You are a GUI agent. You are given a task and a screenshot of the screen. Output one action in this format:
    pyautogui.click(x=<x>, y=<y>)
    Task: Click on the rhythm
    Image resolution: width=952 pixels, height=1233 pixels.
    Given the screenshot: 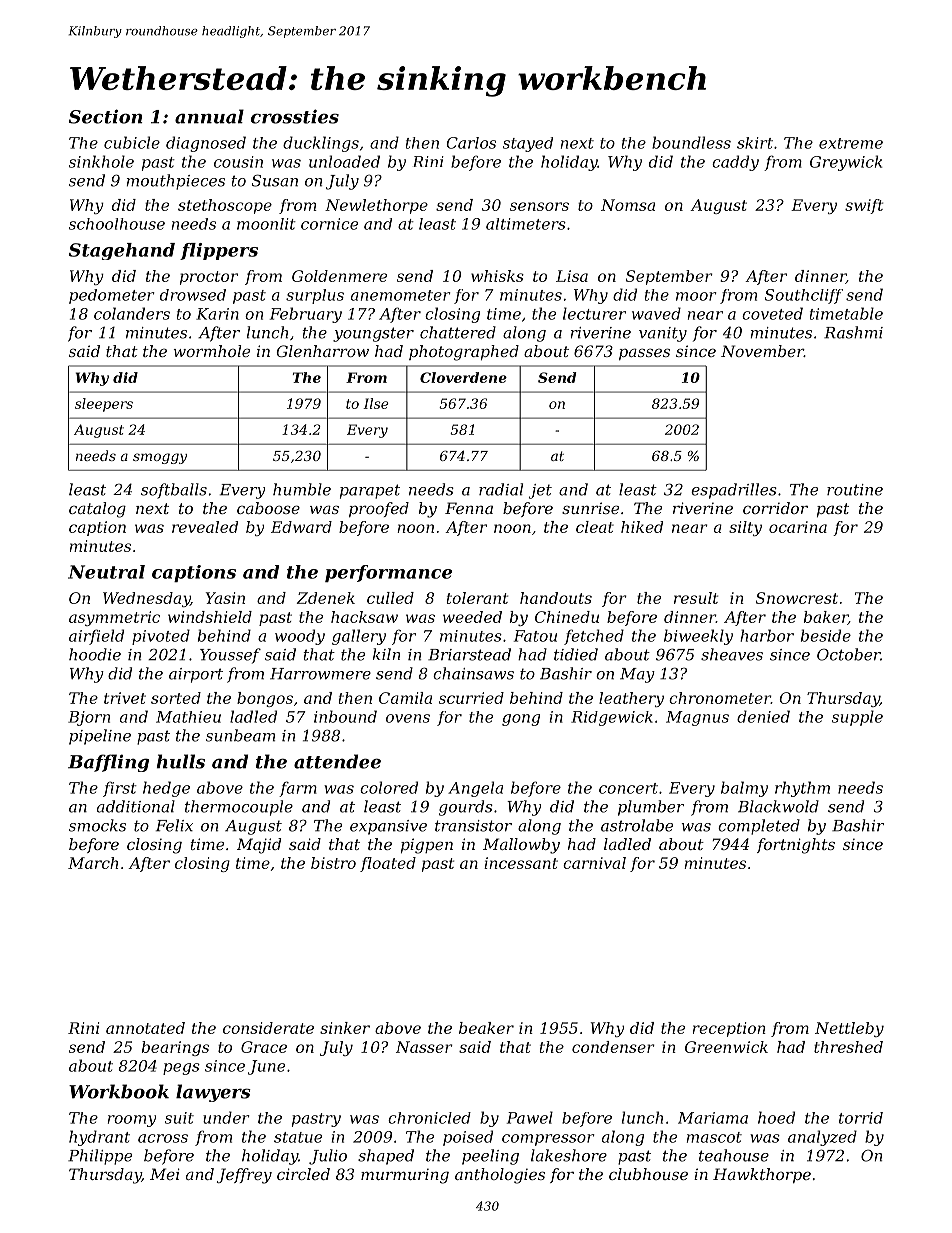 What is the action you would take?
    pyautogui.click(x=802, y=789)
